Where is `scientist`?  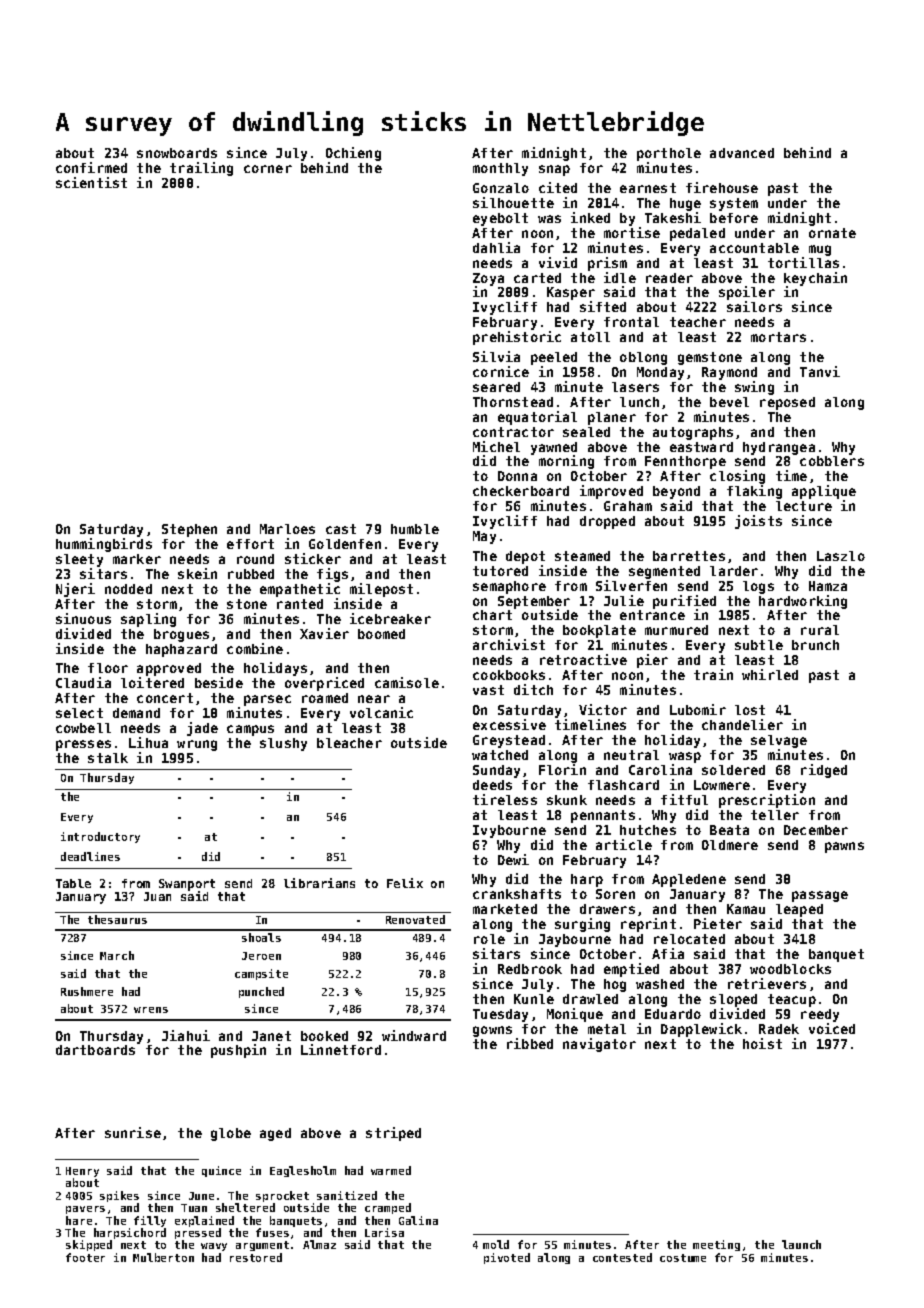
scientist is located at coordinates (91, 182).
